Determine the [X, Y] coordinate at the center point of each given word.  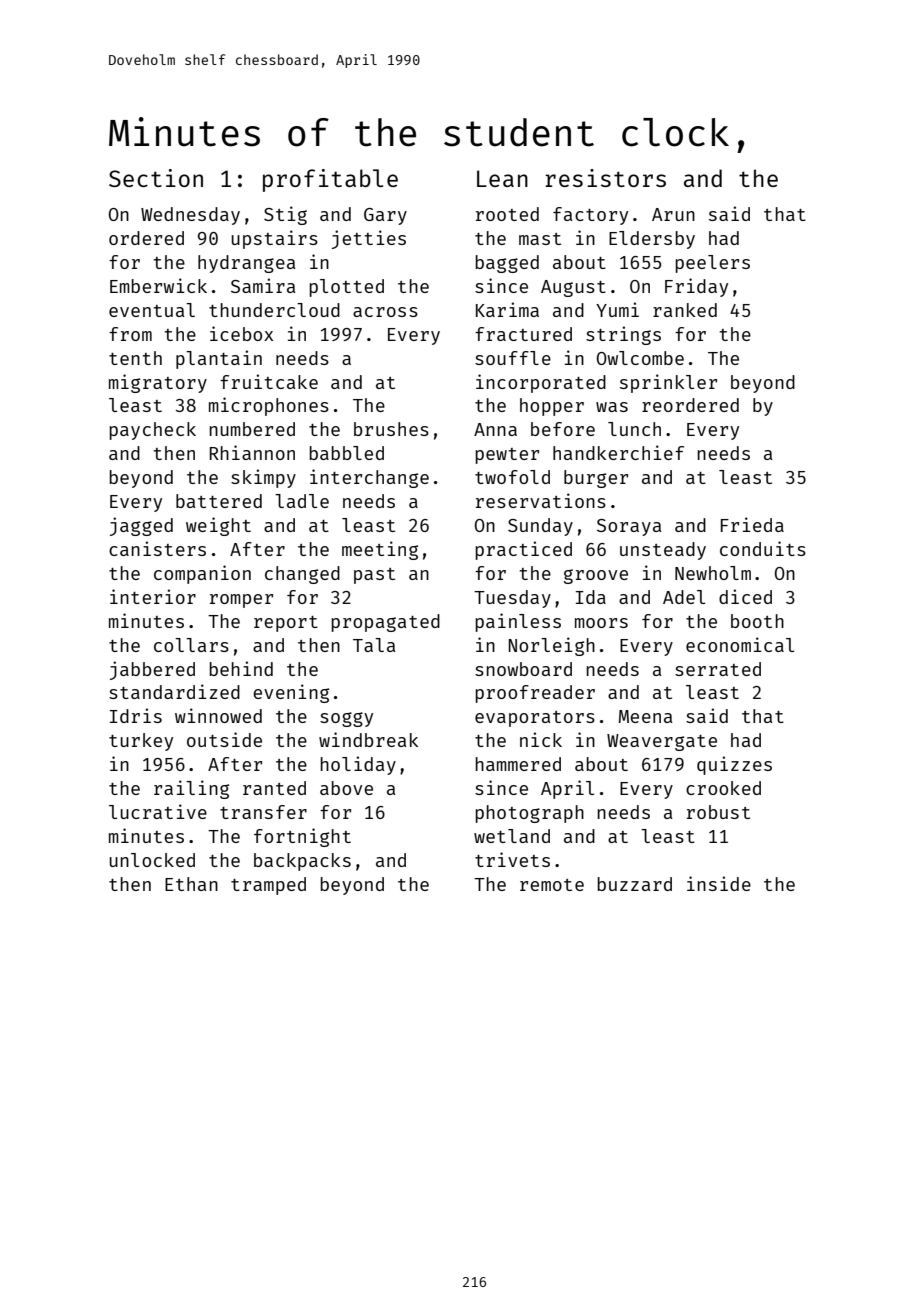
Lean [502, 178]
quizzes [734, 765]
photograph [530, 814]
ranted [274, 788]
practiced [524, 550]
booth [757, 621]
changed [302, 575]
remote [552, 885]
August [573, 288]
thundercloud [274, 310]
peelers [713, 264]
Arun [673, 214]
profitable [330, 180]
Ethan [191, 884]
